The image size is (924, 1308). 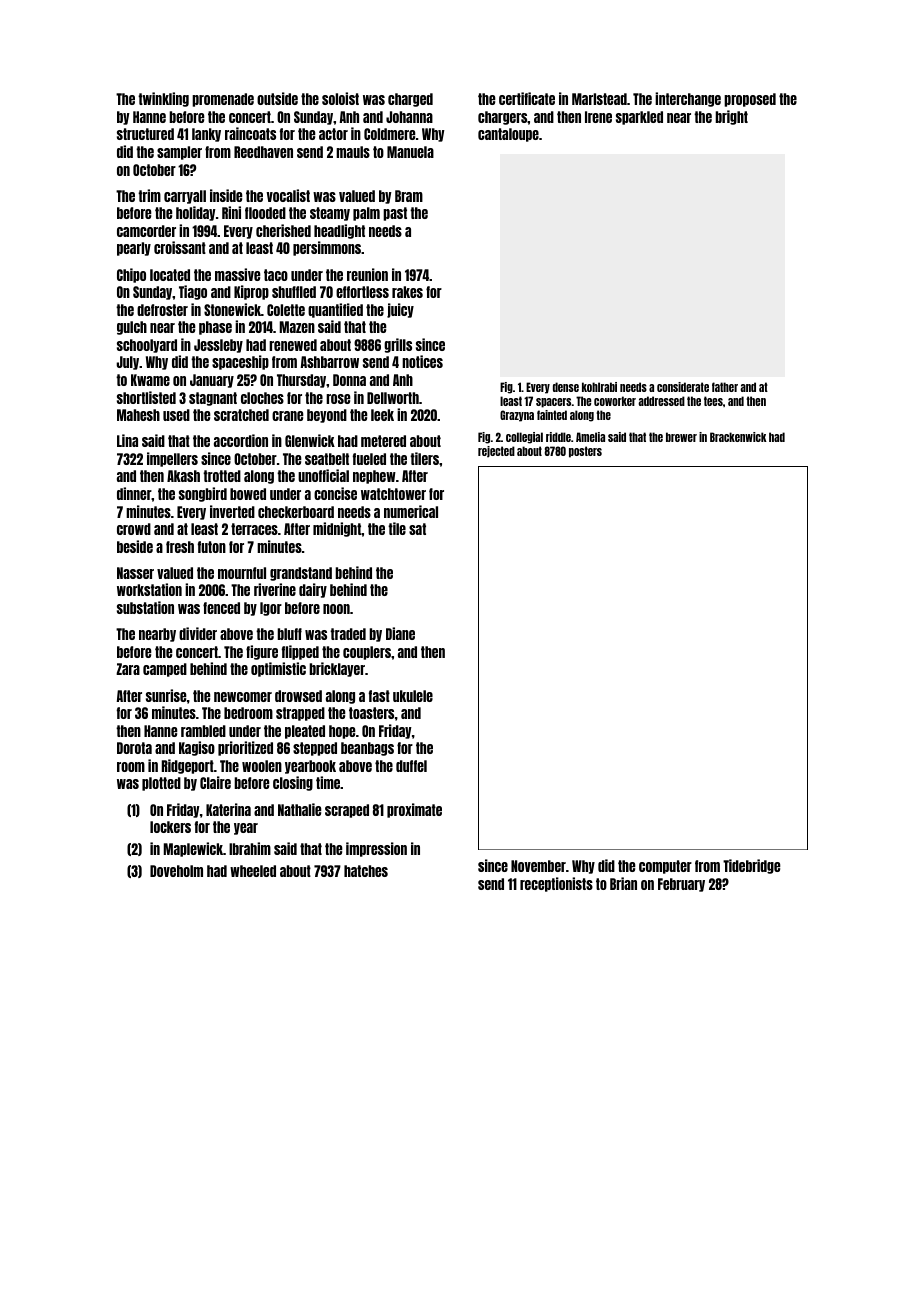 What do you see at coordinates (212, 547) in the screenshot?
I see `futon` at bounding box center [212, 547].
